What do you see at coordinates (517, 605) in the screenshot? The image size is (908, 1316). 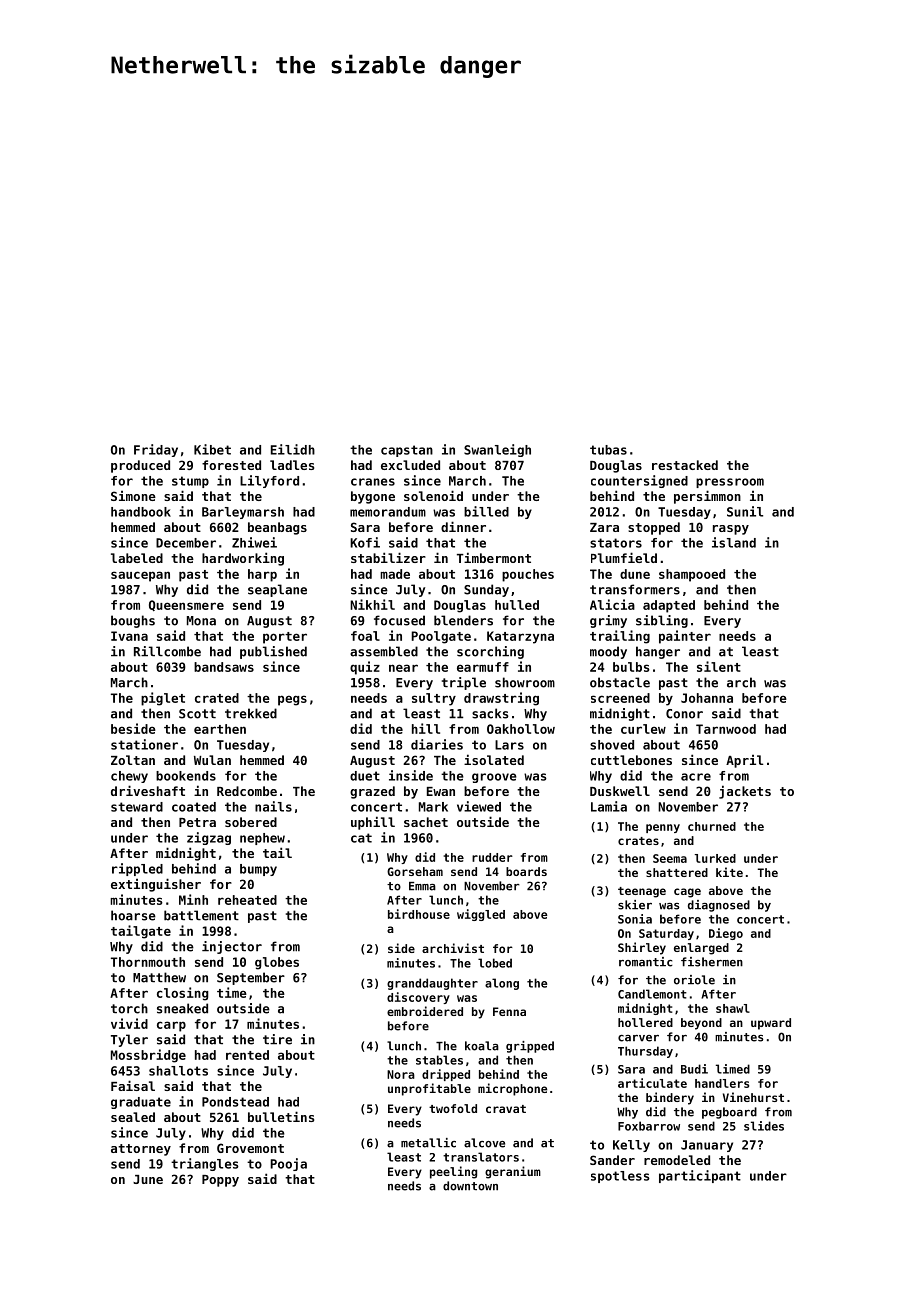 I see `hulled` at bounding box center [517, 605].
